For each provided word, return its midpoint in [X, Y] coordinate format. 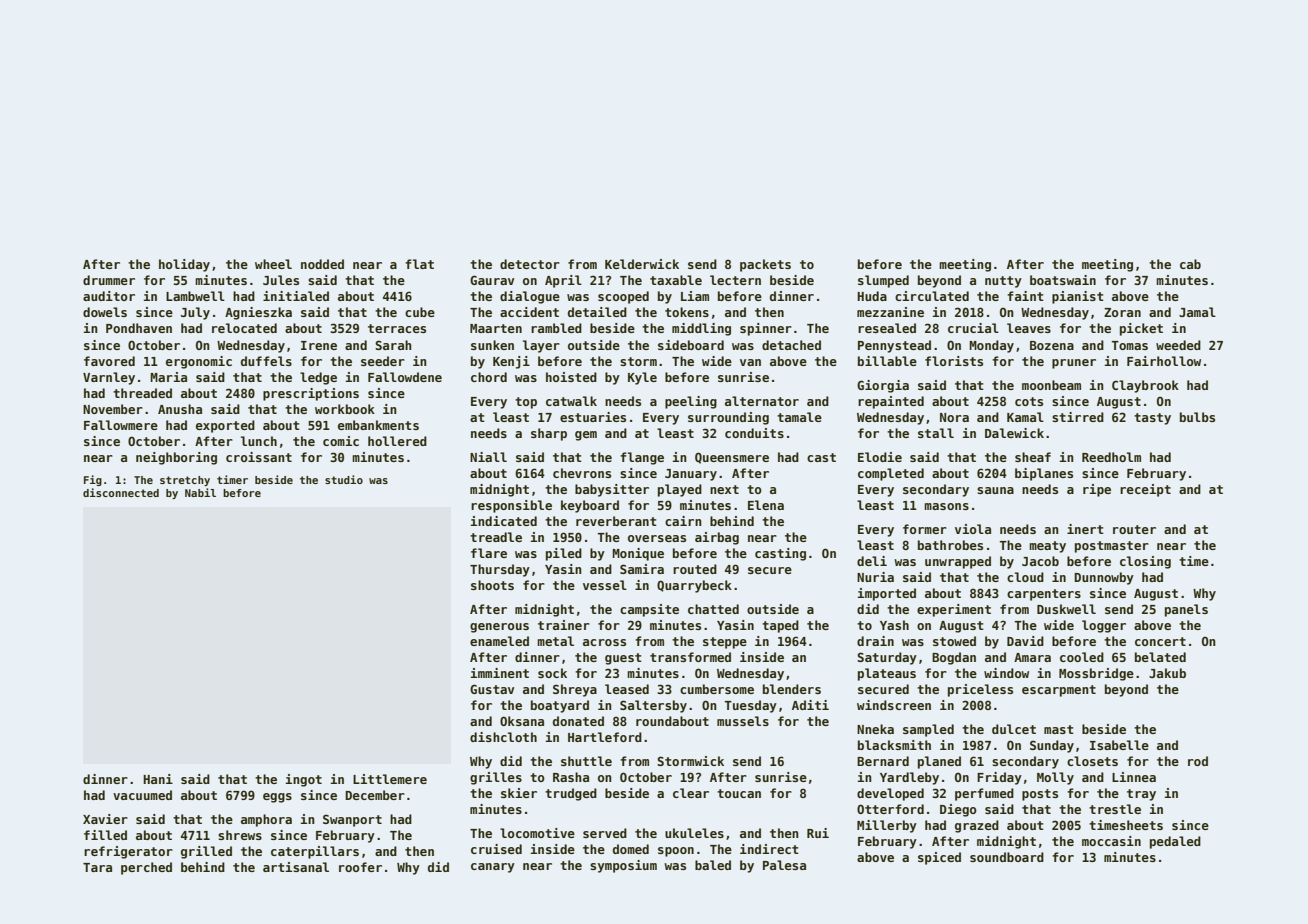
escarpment [1059, 691]
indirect [769, 849]
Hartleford [605, 737]
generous [499, 628]
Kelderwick [642, 264]
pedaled [1175, 842]
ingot [304, 780]
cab [1190, 264]
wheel [273, 264]
